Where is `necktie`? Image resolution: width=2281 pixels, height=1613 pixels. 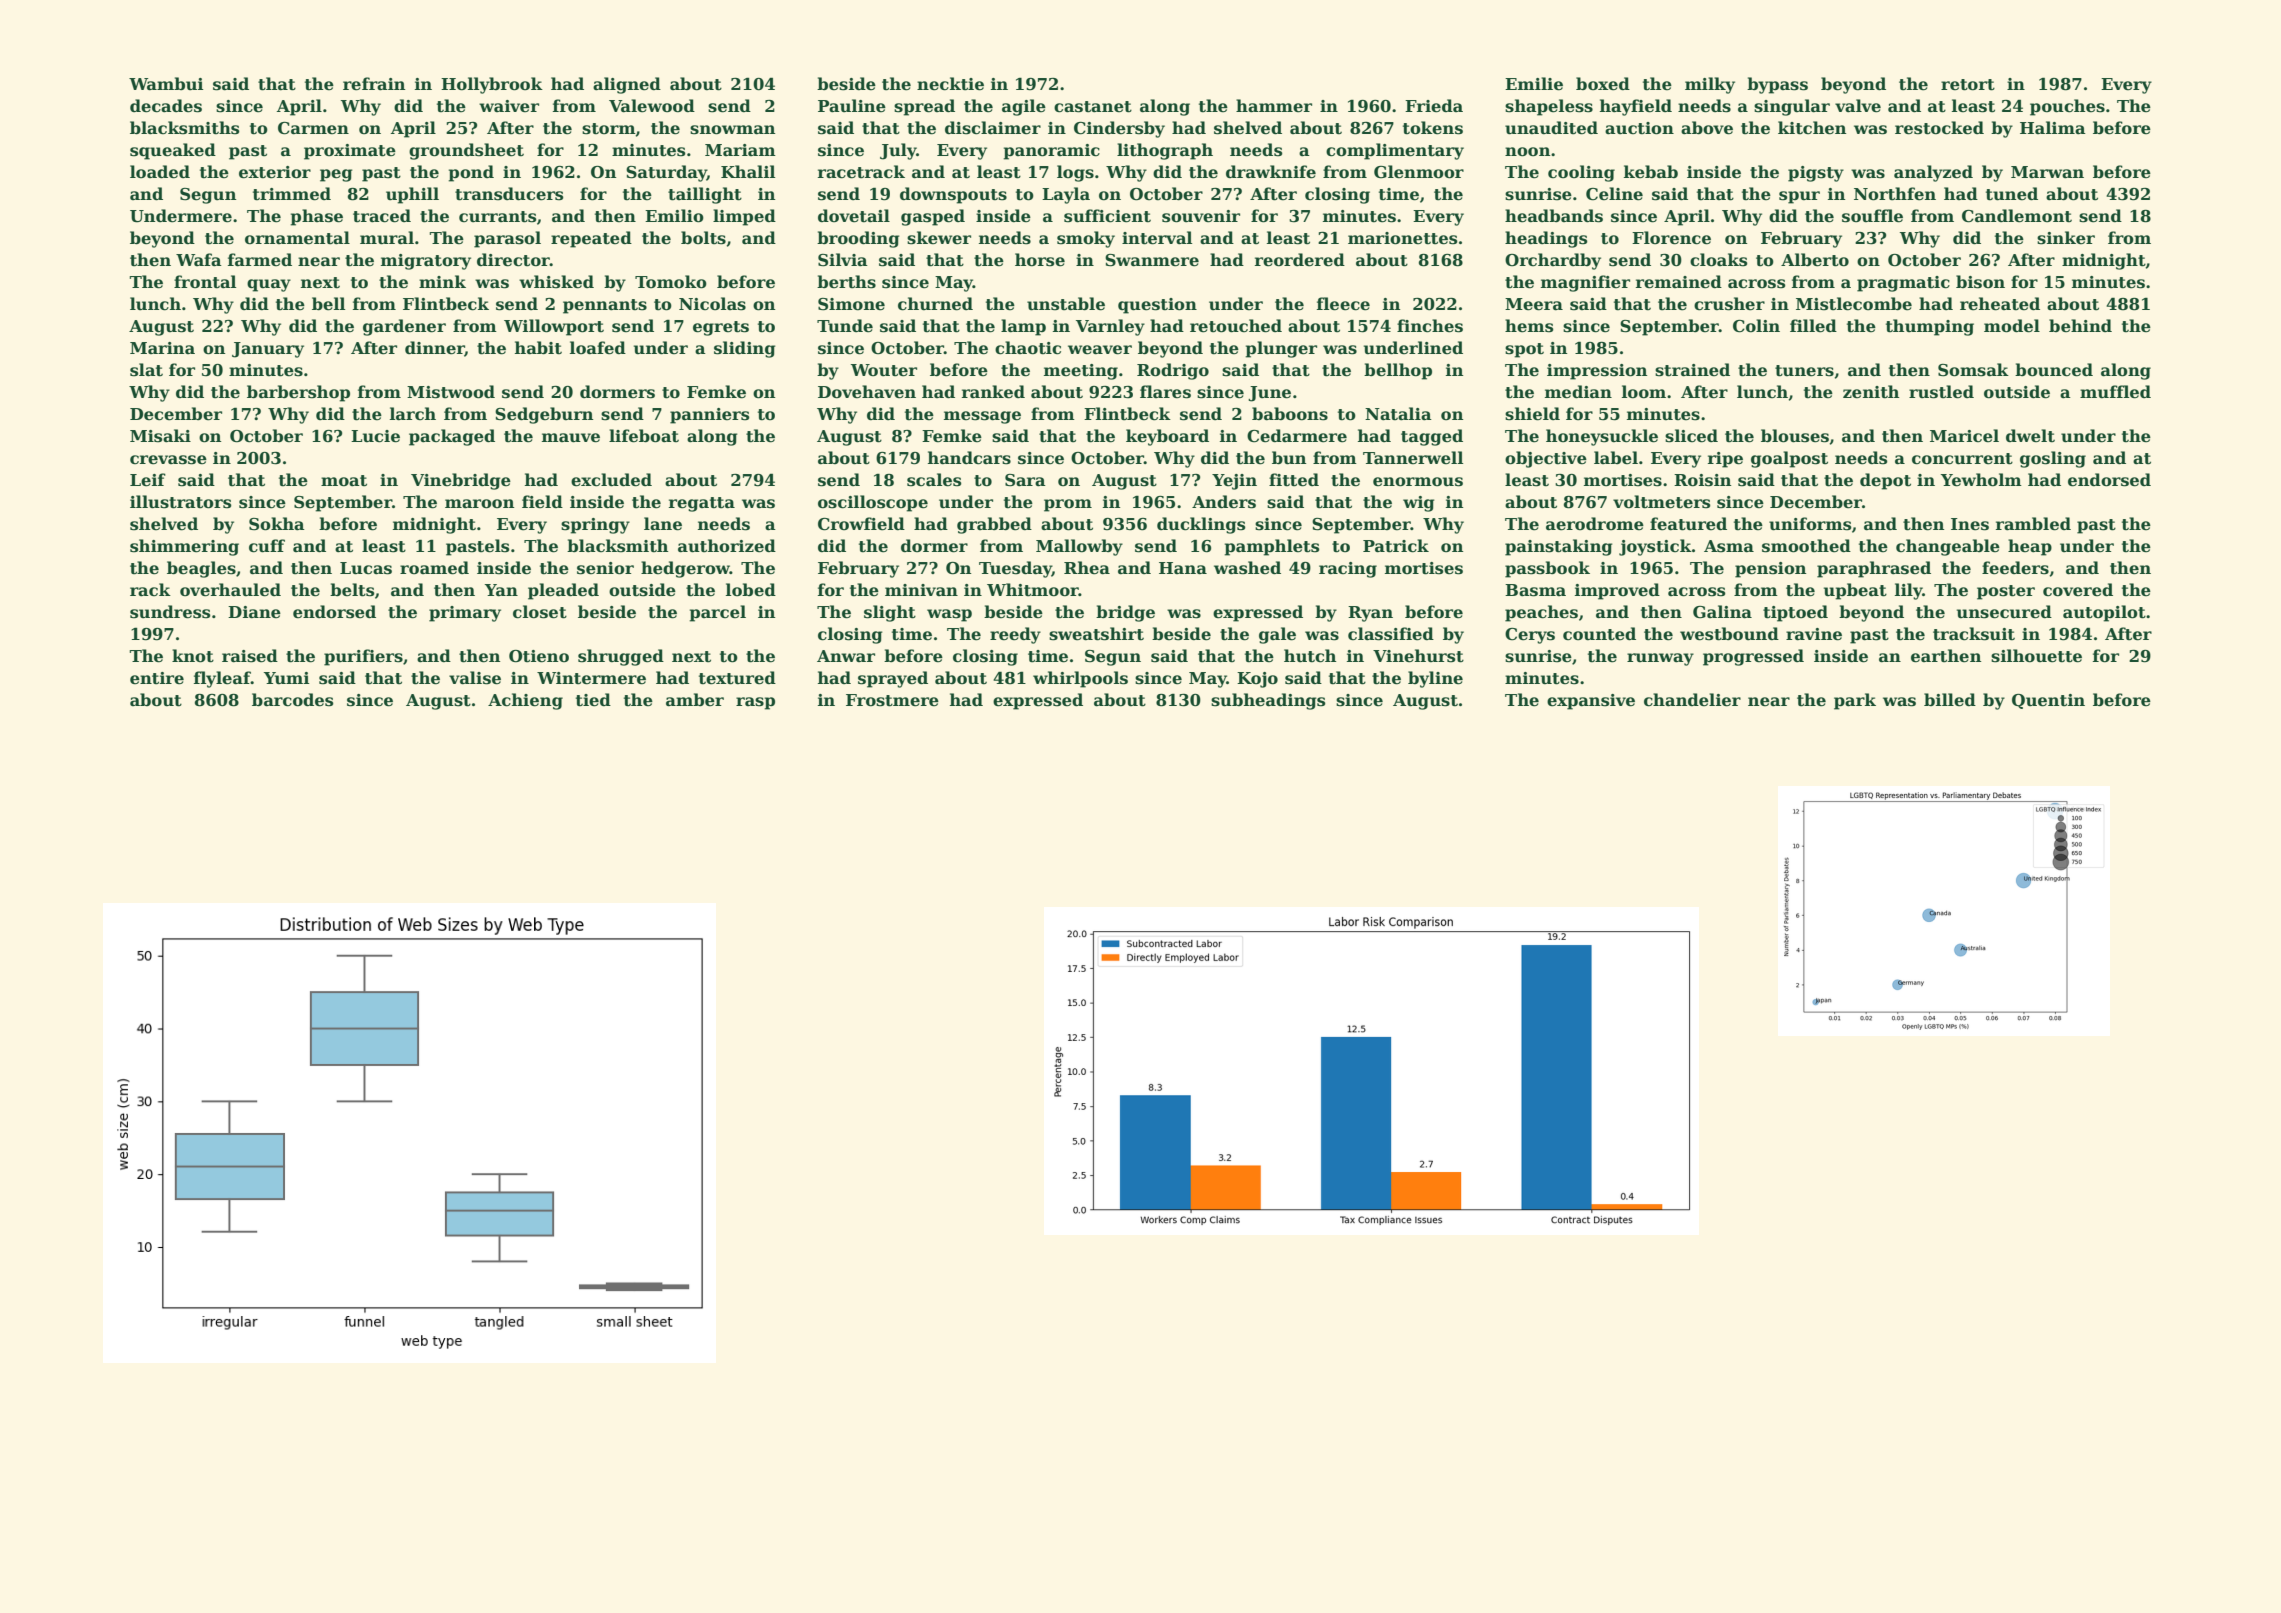
necktie is located at coordinates (950, 84).
